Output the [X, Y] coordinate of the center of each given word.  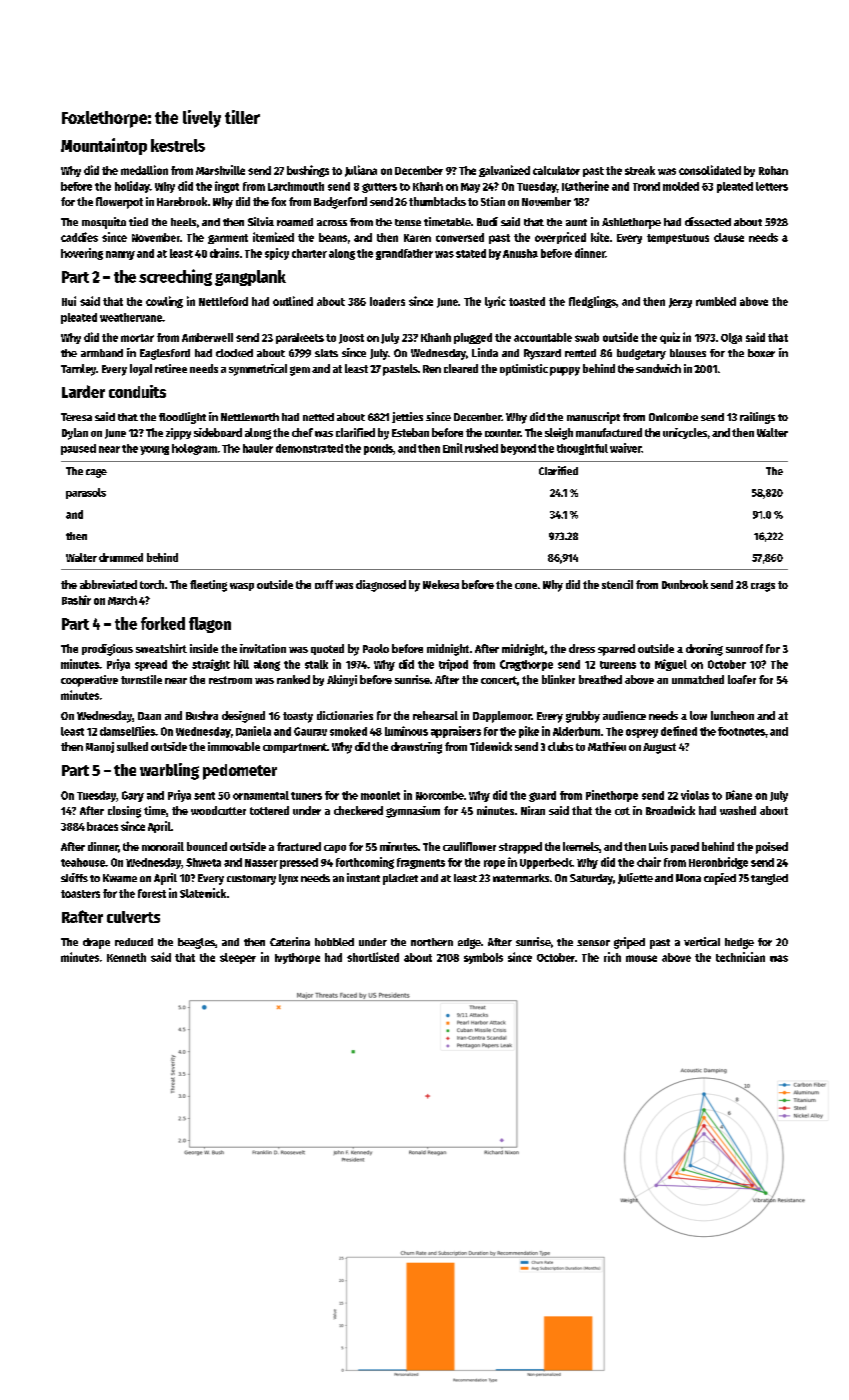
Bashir [76, 600]
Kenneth [126, 957]
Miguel [671, 665]
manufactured [609, 432]
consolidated [710, 170]
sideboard [218, 432]
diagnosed [381, 586]
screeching [175, 277]
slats [326, 353]
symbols [483, 958]
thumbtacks [437, 201]
